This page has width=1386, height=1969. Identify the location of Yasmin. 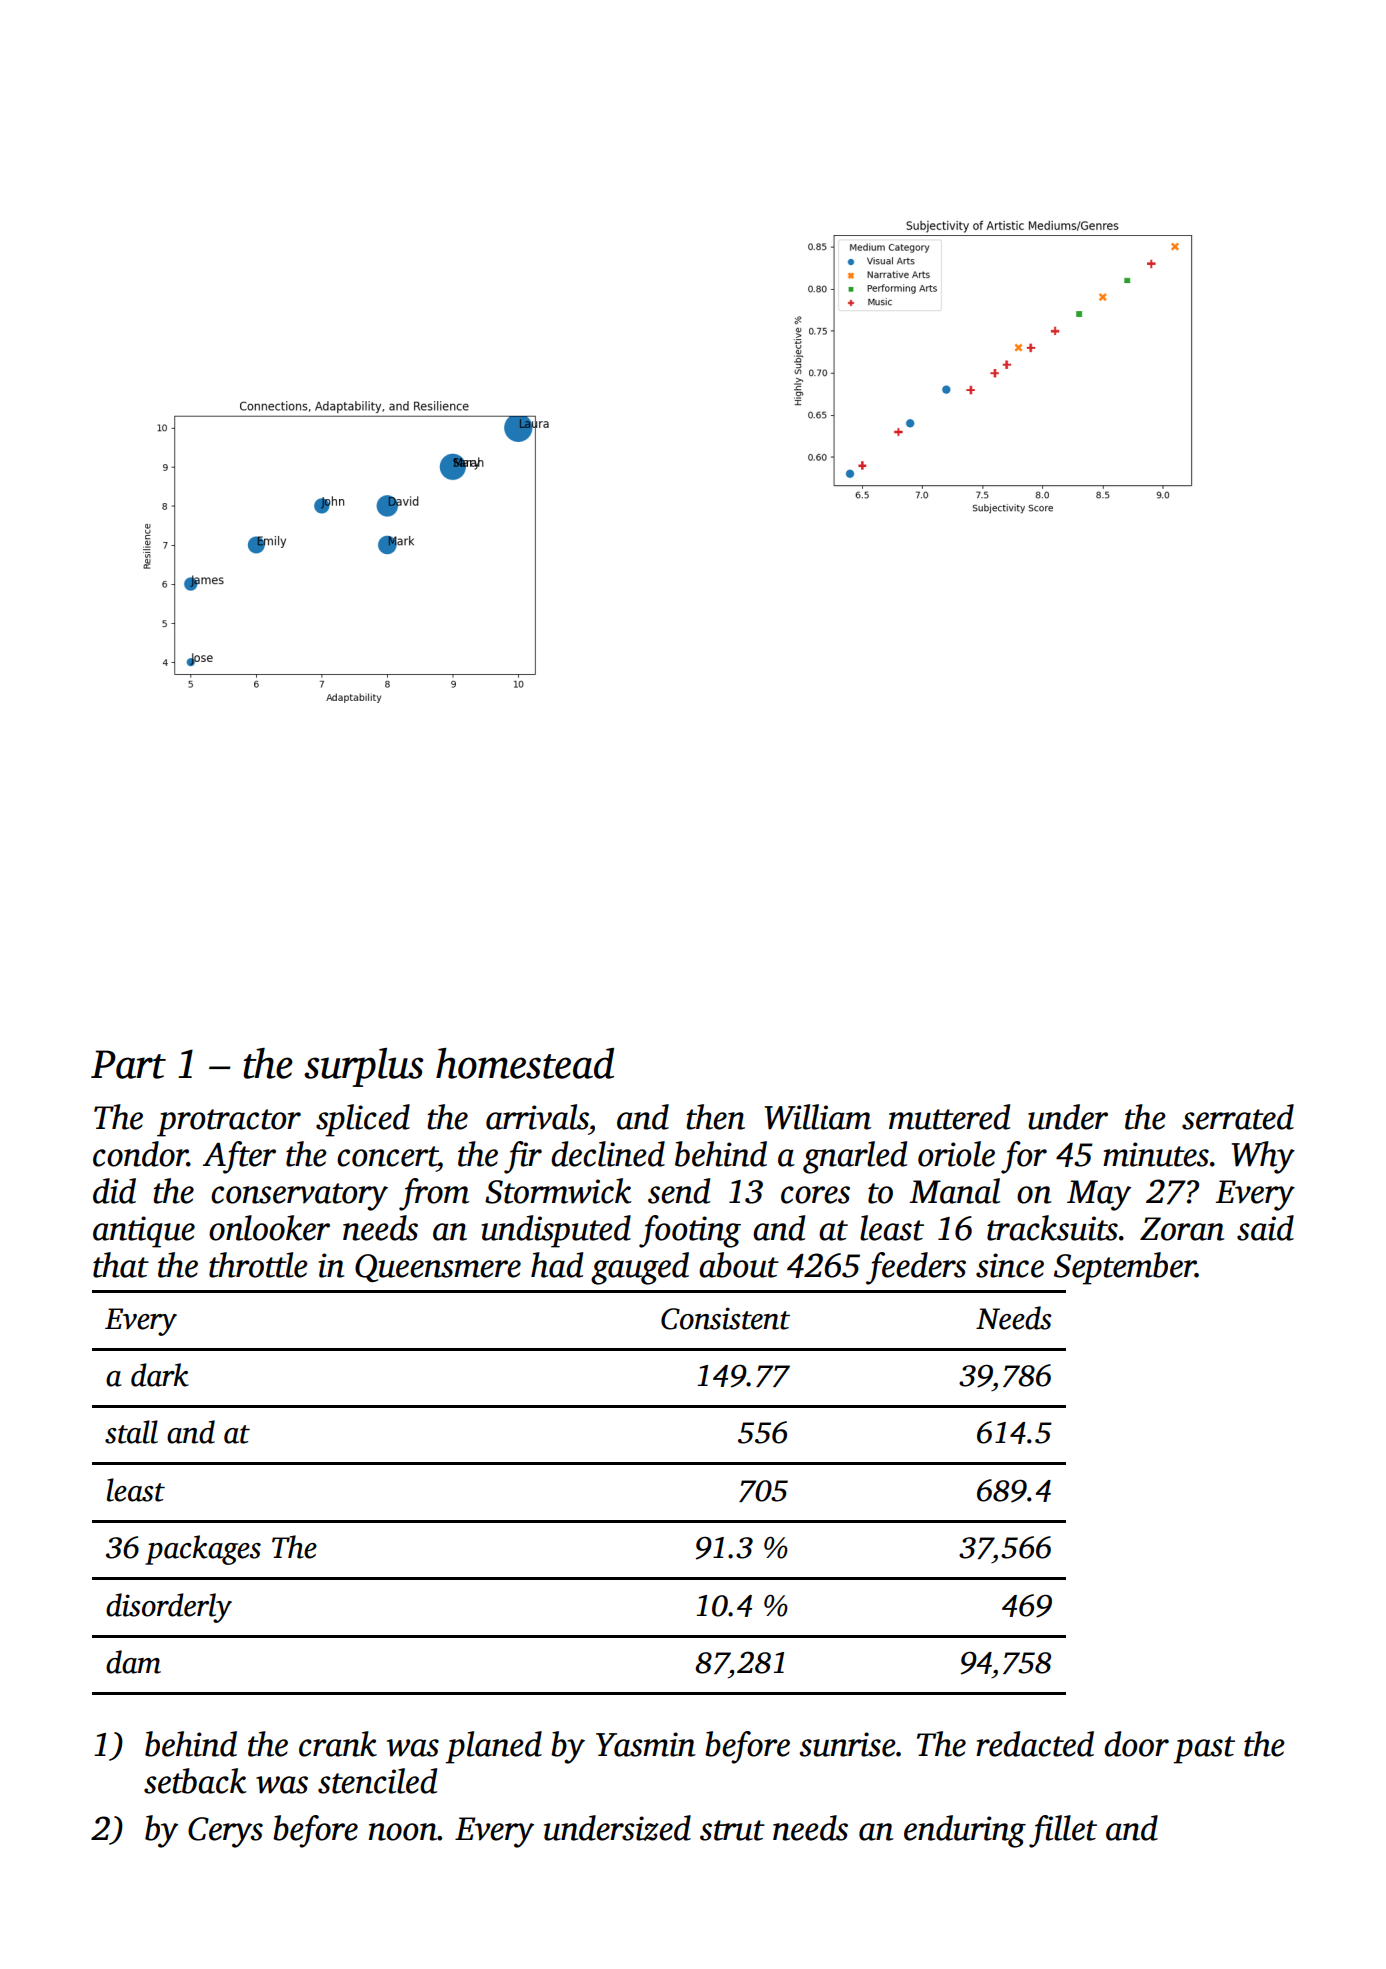
(645, 1744).
